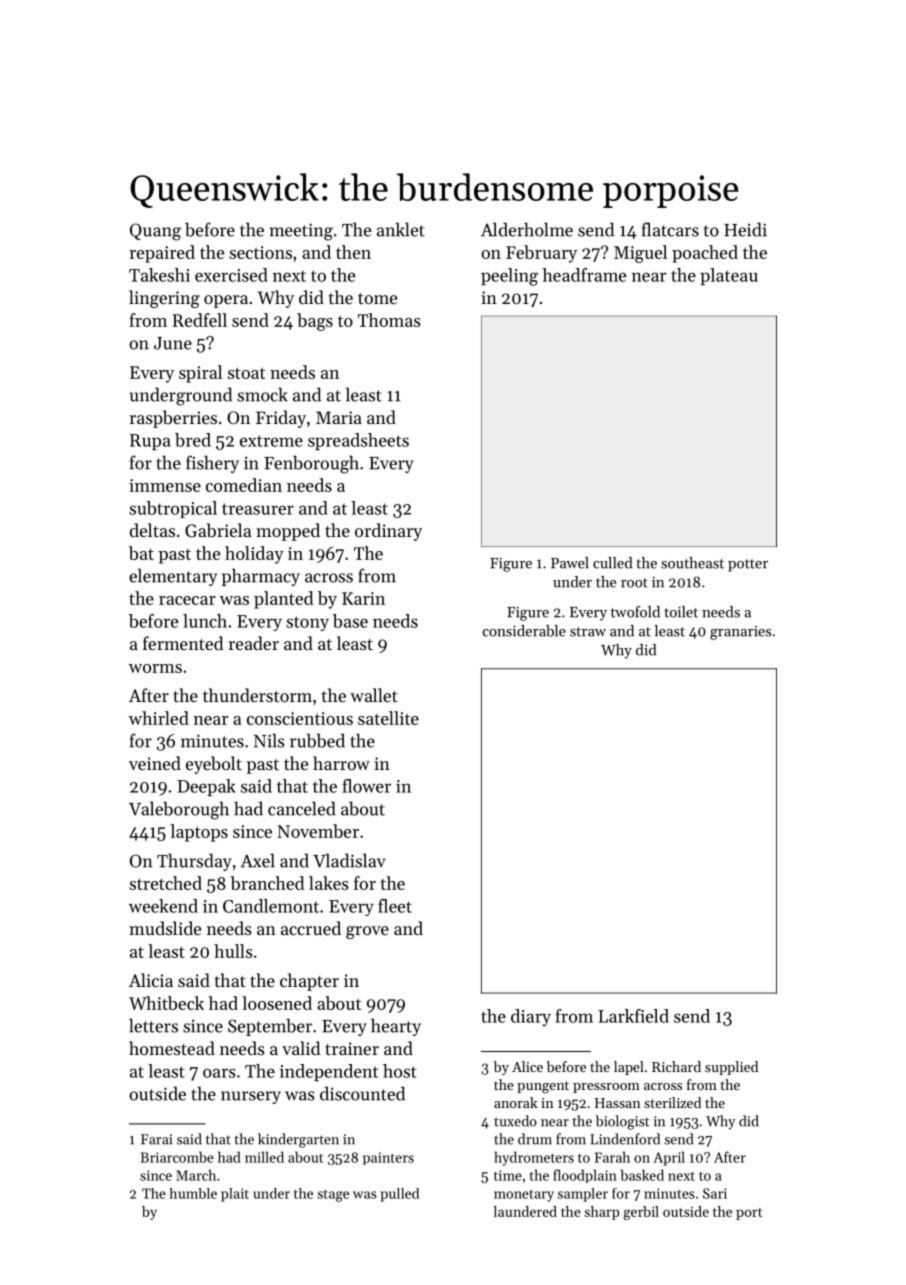  Describe the element at coordinates (524, 631) in the screenshot. I see `considerable` at that location.
